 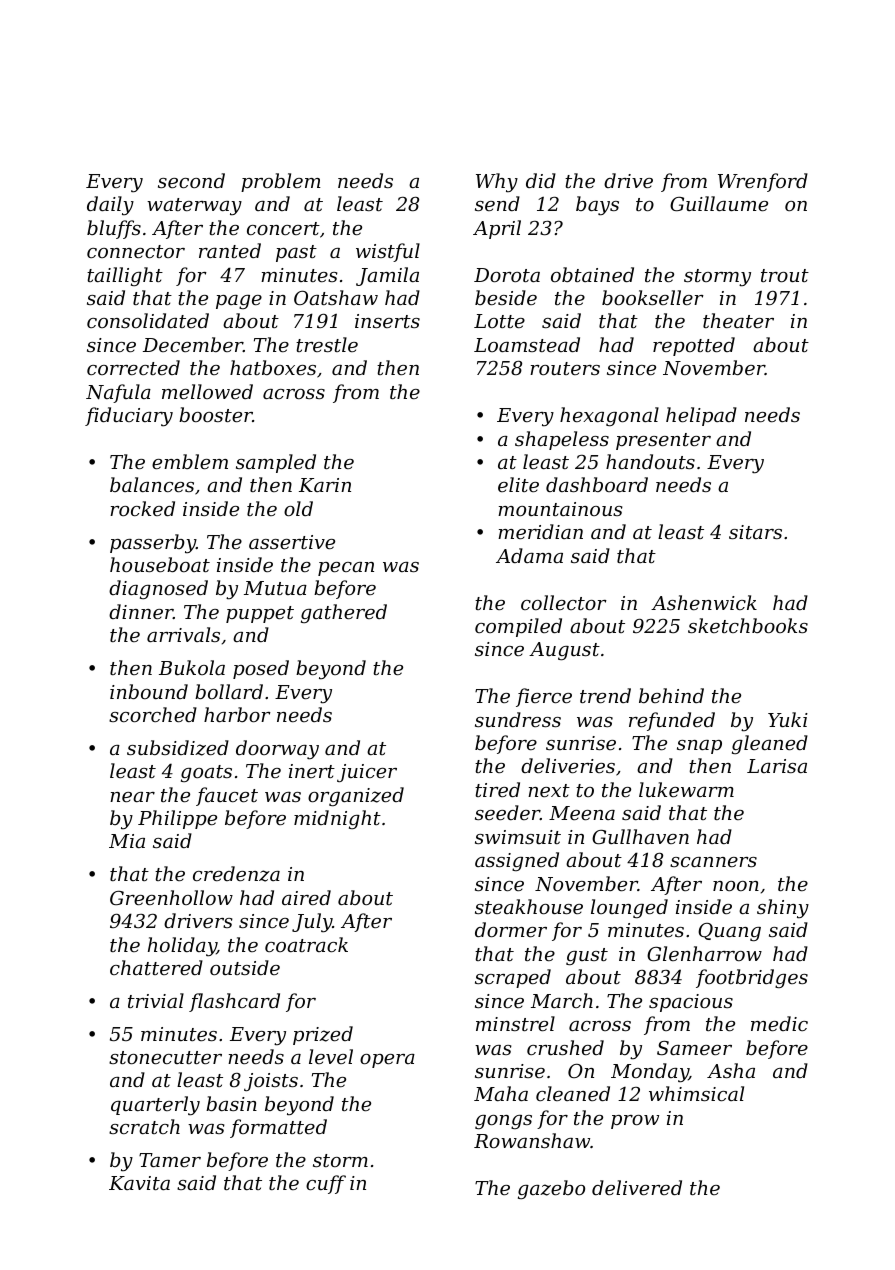 What do you see at coordinates (752, 978) in the screenshot?
I see `footbridges` at bounding box center [752, 978].
